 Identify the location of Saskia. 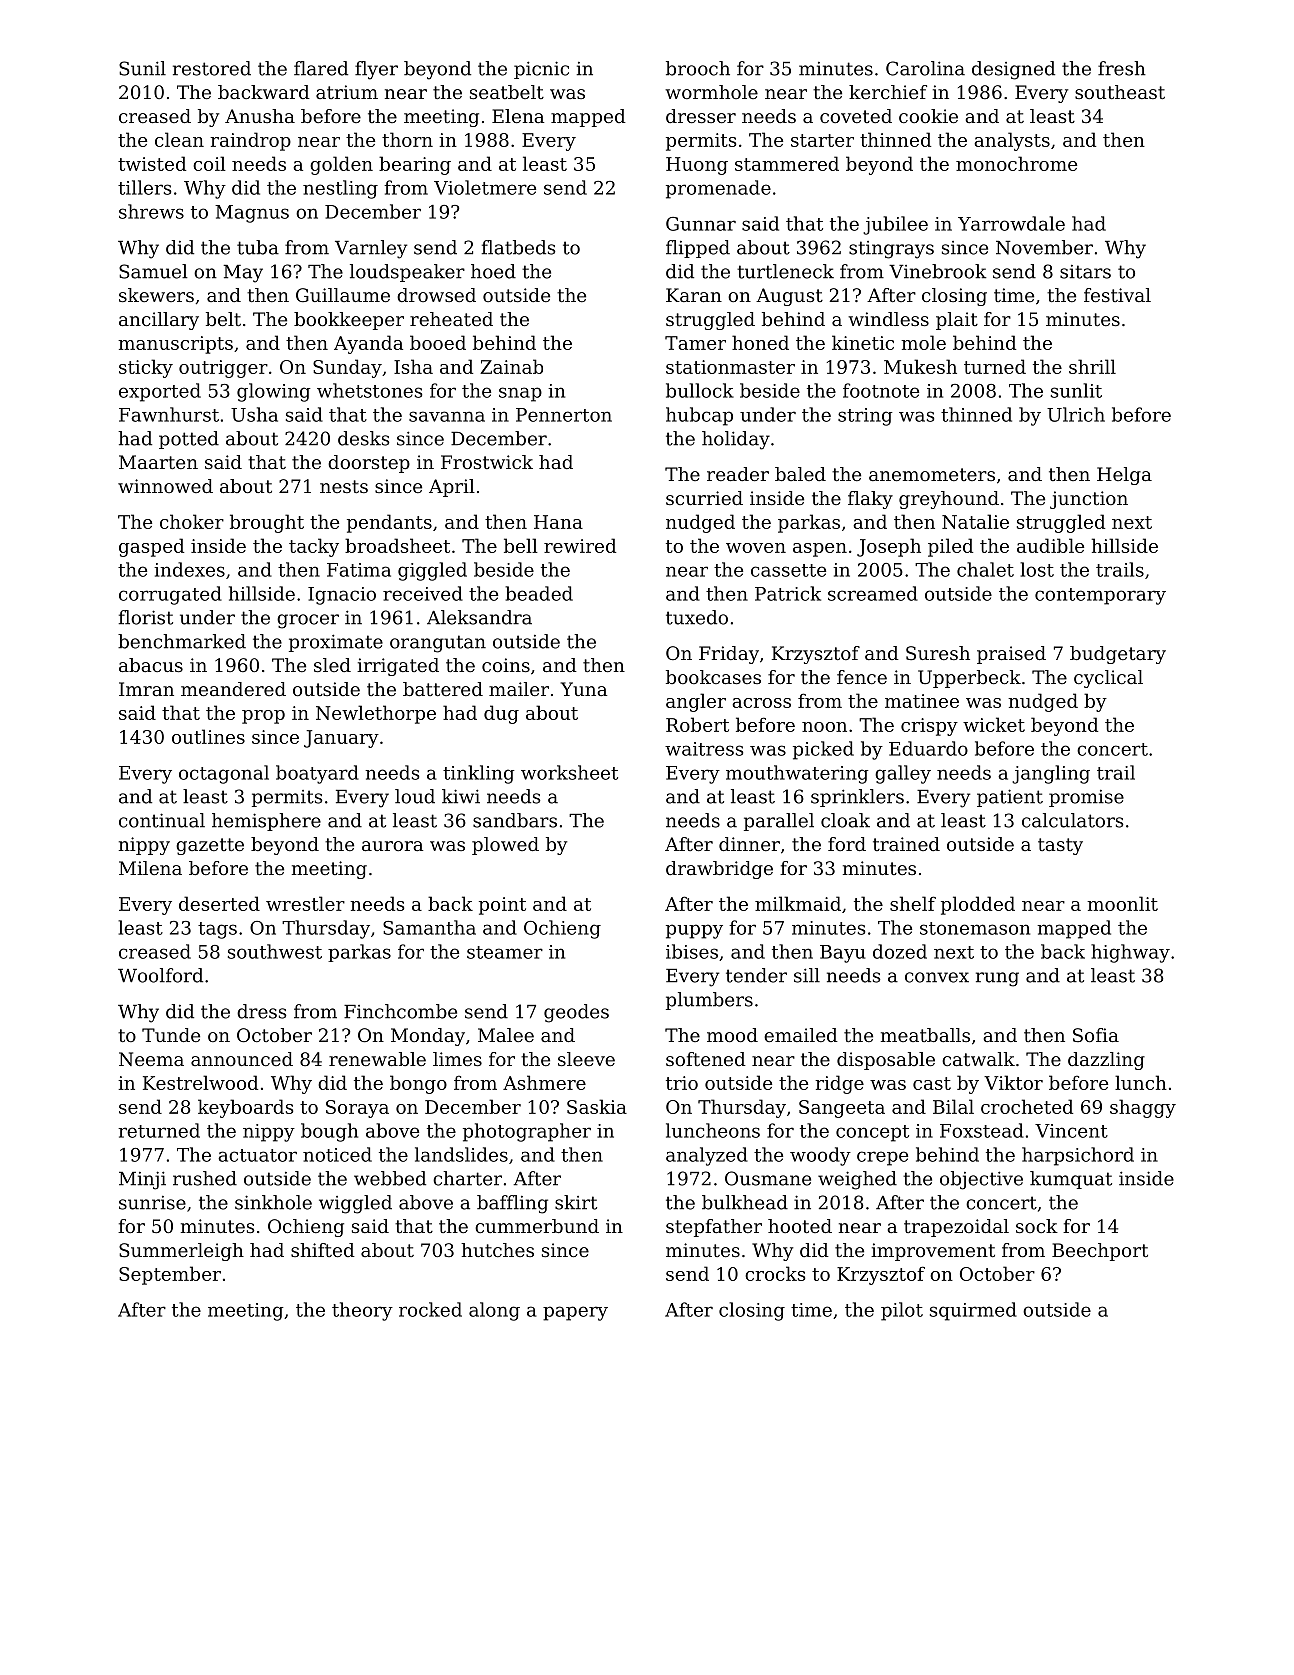
(597, 1106).
